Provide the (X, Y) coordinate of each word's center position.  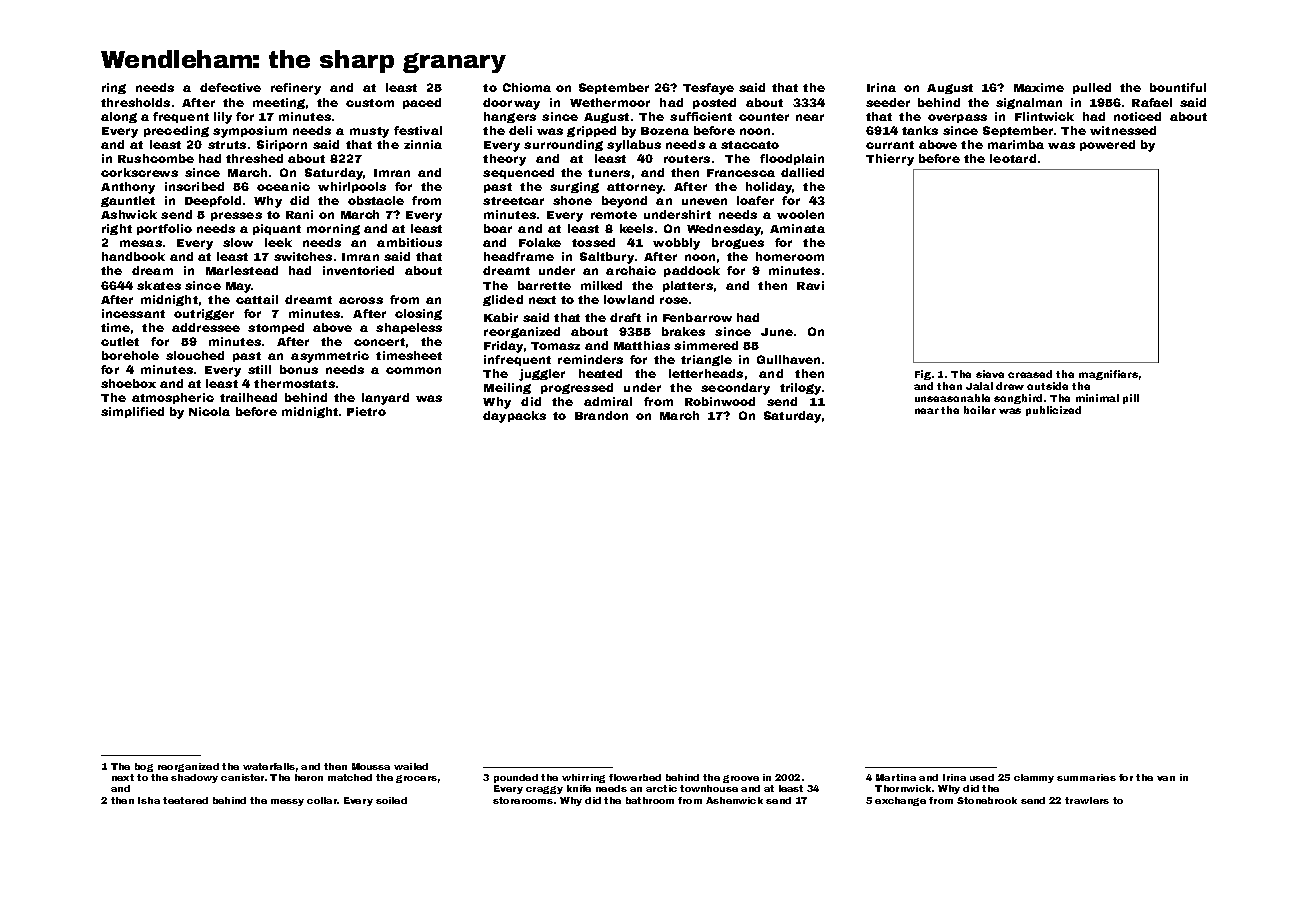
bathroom (650, 800)
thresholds (135, 102)
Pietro (366, 411)
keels (636, 228)
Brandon (601, 415)
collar (322, 800)
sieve (990, 374)
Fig (923, 375)
